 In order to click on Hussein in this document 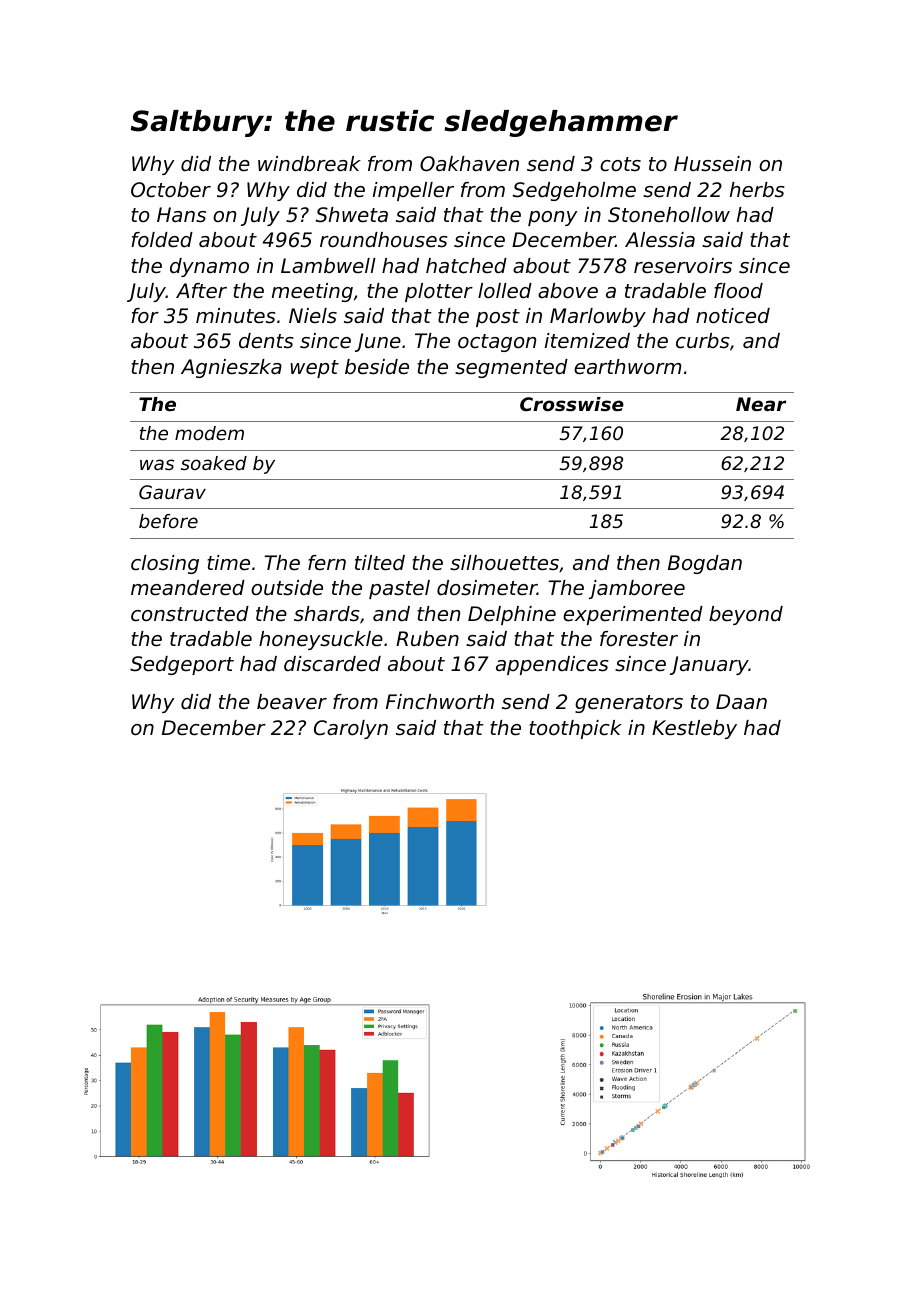, I will do `click(712, 164)`.
